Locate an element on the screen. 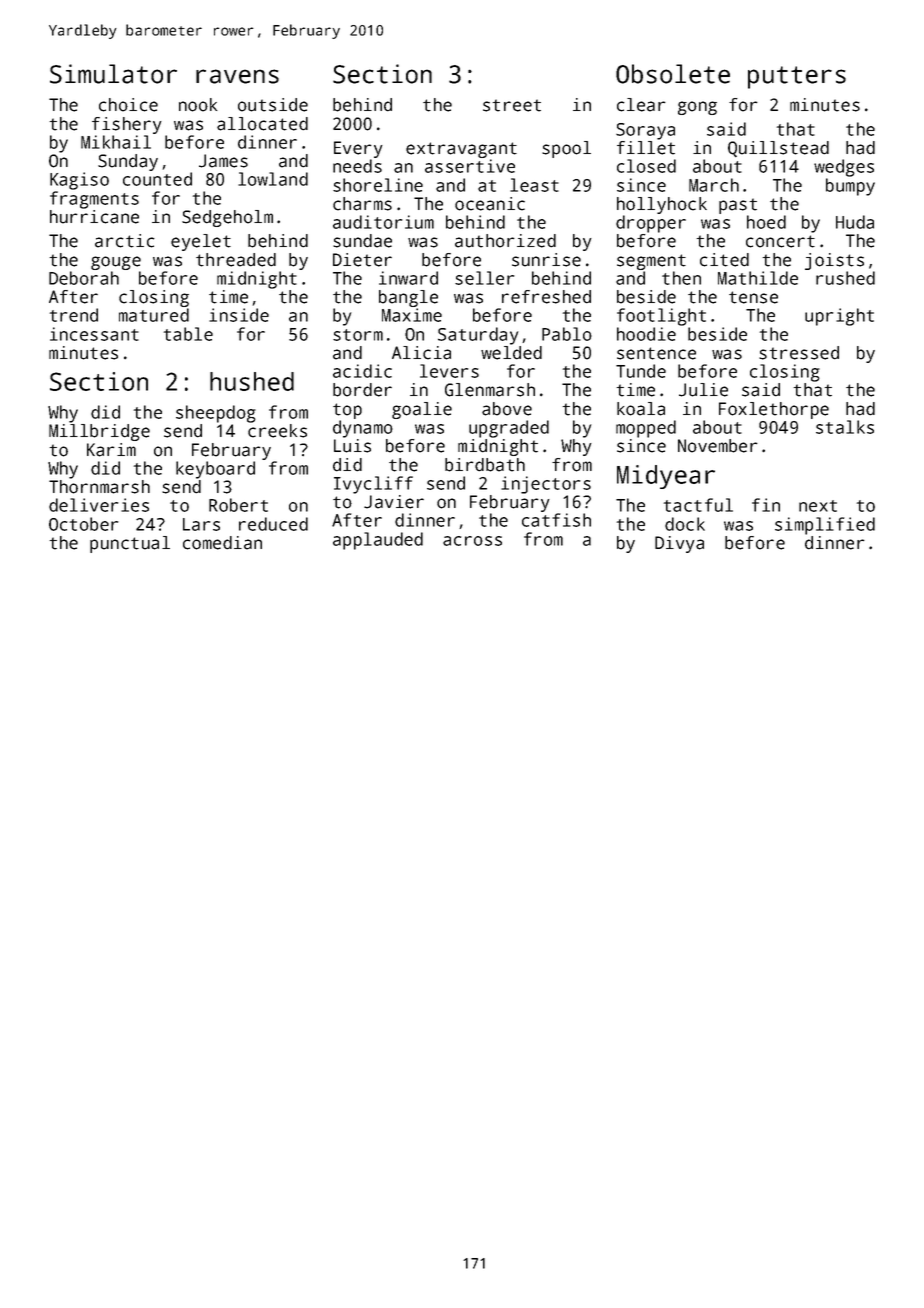 The image size is (924, 1308). nook is located at coordinates (198, 105).
